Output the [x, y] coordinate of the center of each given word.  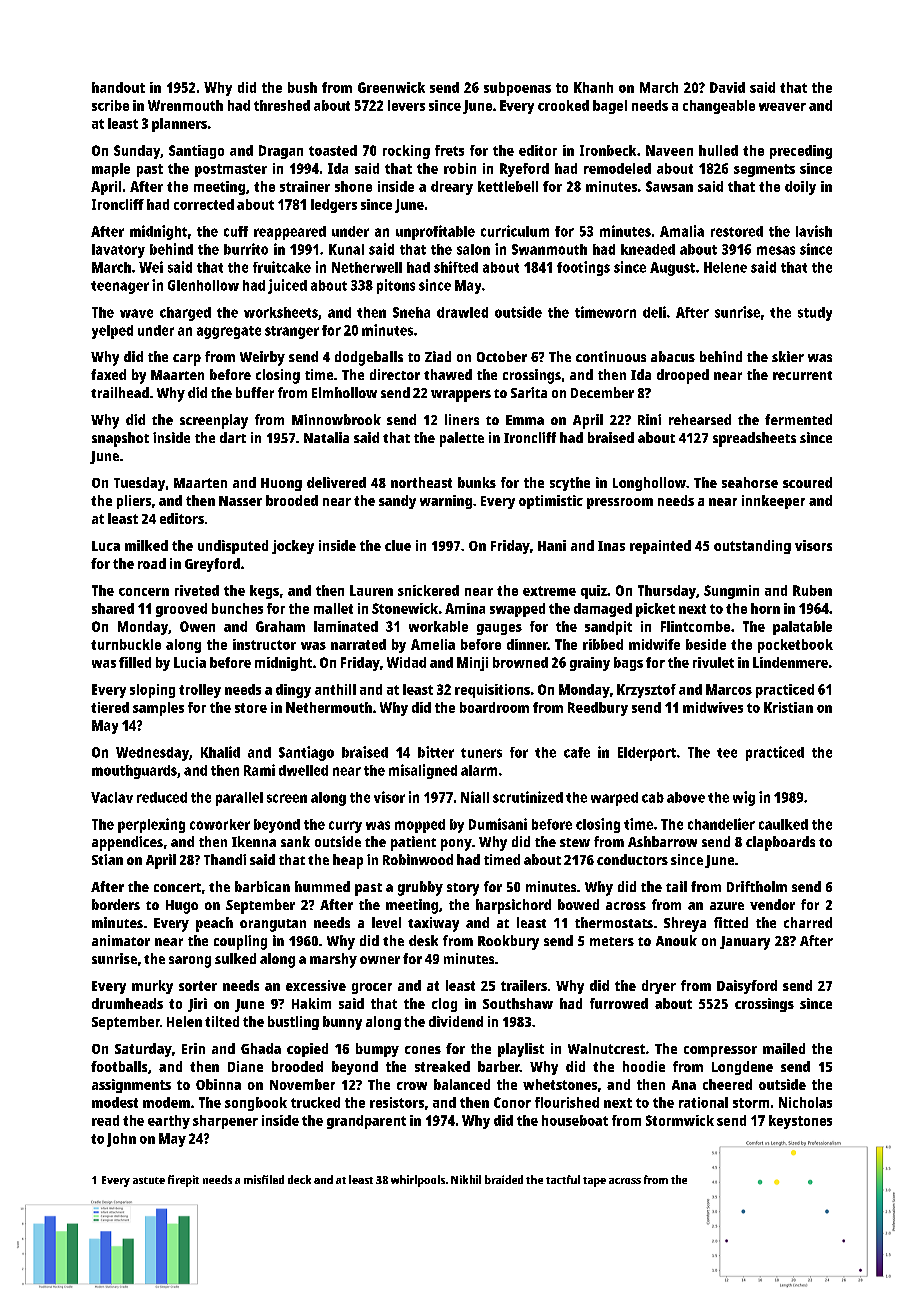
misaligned [423, 771]
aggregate [229, 332]
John [121, 1140]
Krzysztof [646, 691]
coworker [220, 824]
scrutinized [528, 797]
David [727, 87]
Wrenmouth [185, 105]
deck [299, 1179]
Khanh [593, 87]
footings [583, 268]
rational [703, 1102]
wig [744, 798]
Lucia [190, 662]
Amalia [682, 231]
